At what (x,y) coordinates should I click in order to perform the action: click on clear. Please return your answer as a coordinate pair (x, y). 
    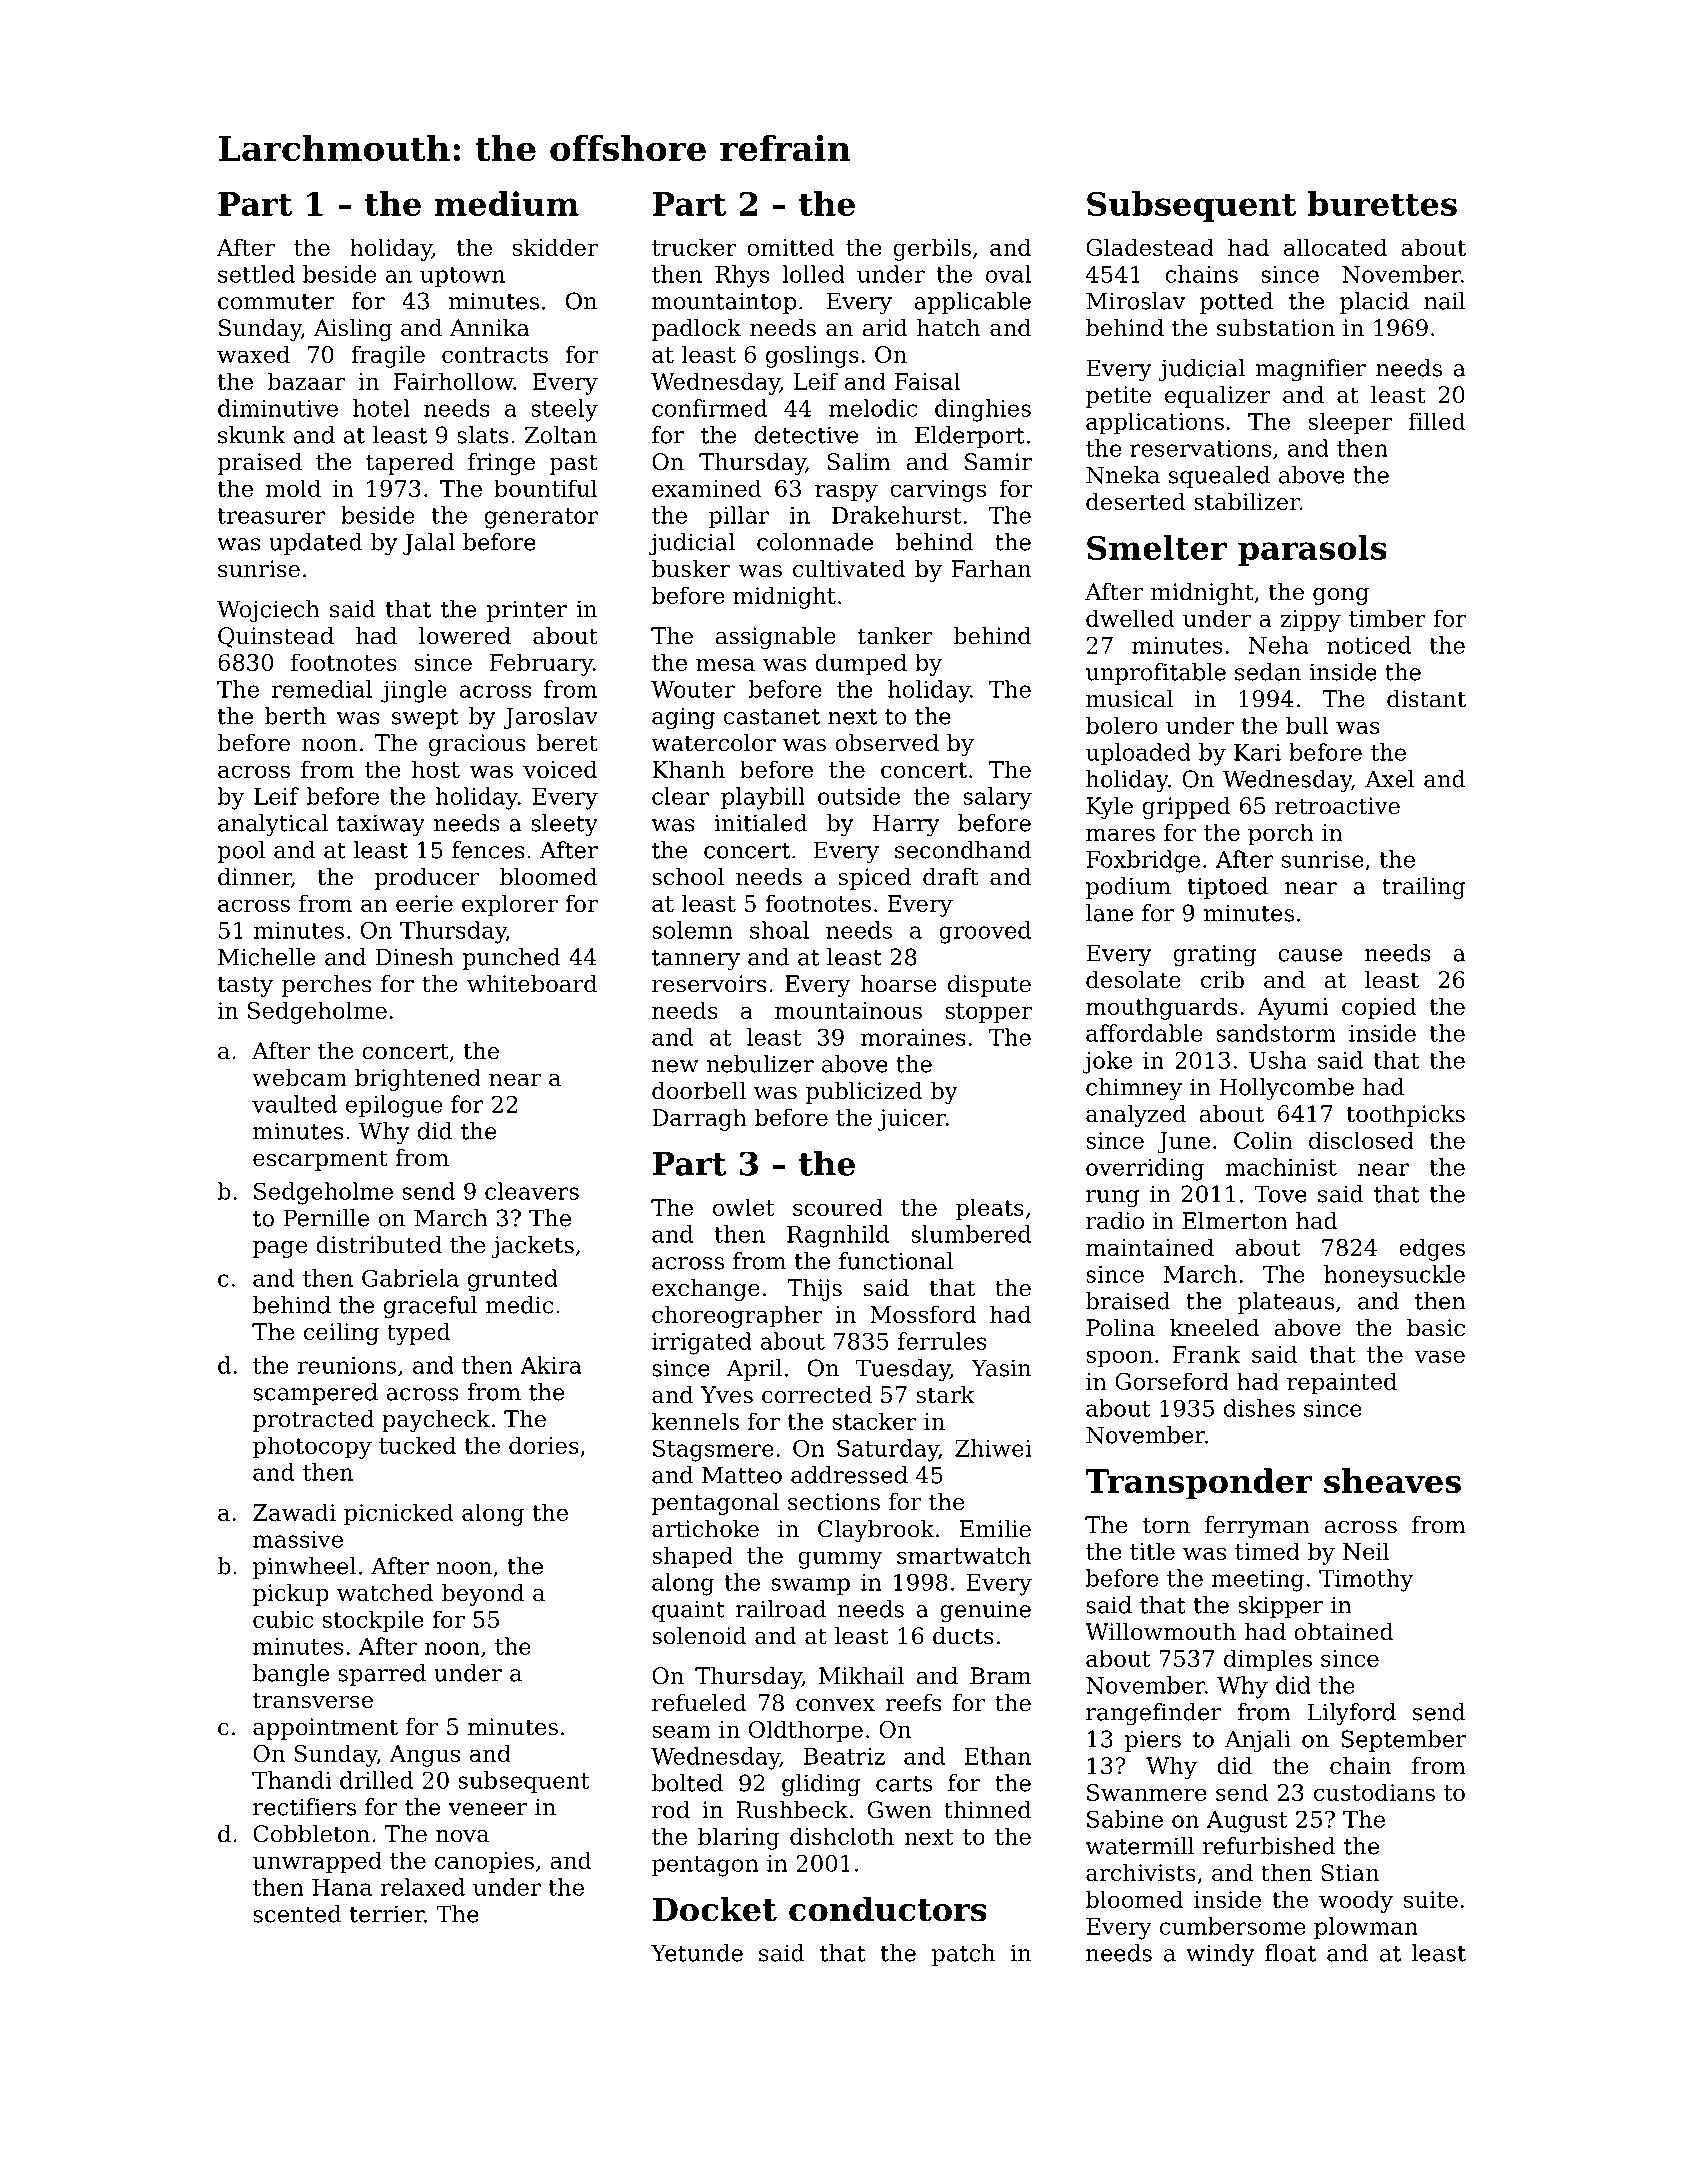
    Looking at the image, I should click on (680, 796).
